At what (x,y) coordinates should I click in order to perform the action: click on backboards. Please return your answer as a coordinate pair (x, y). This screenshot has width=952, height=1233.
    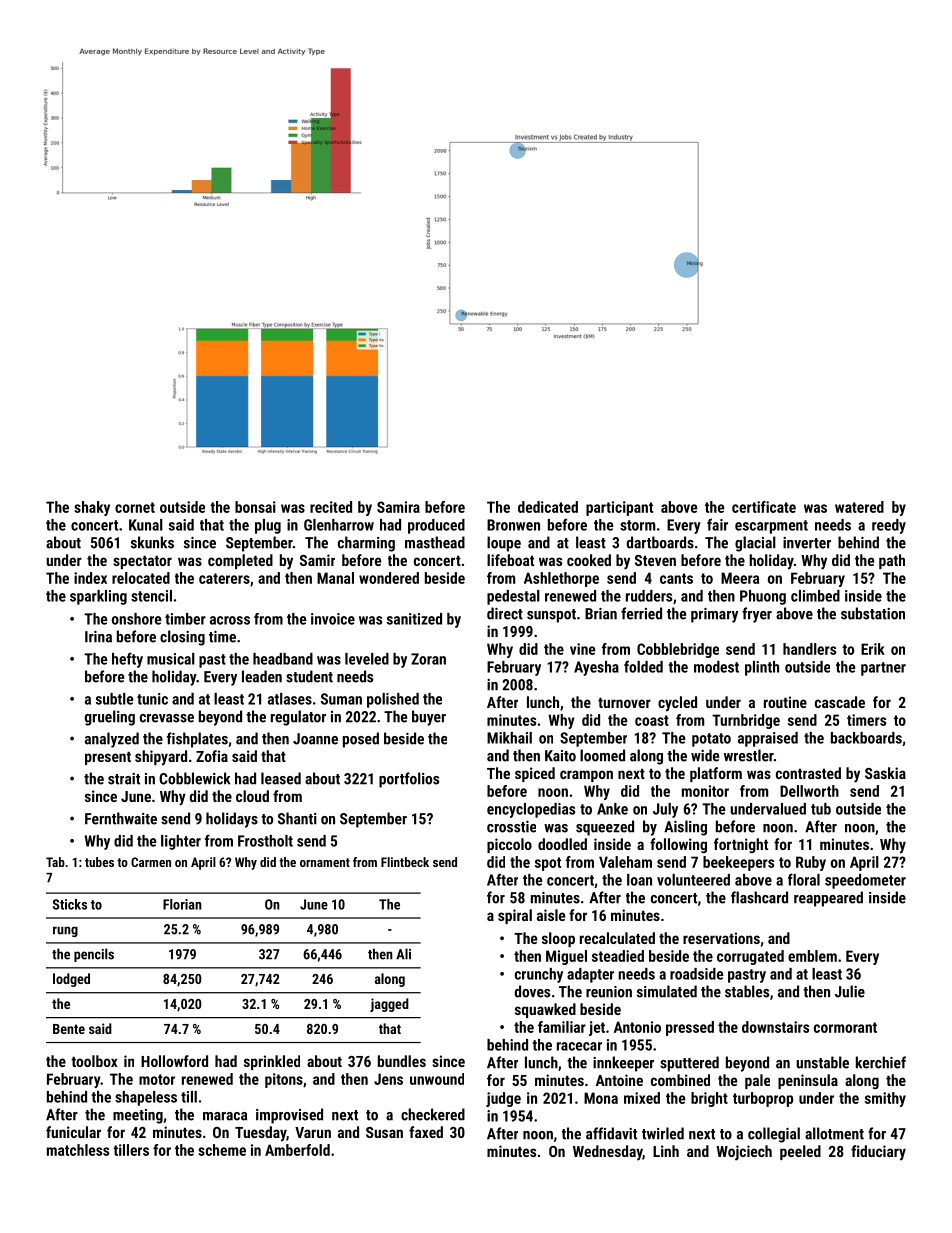
    Looking at the image, I should click on (866, 738).
